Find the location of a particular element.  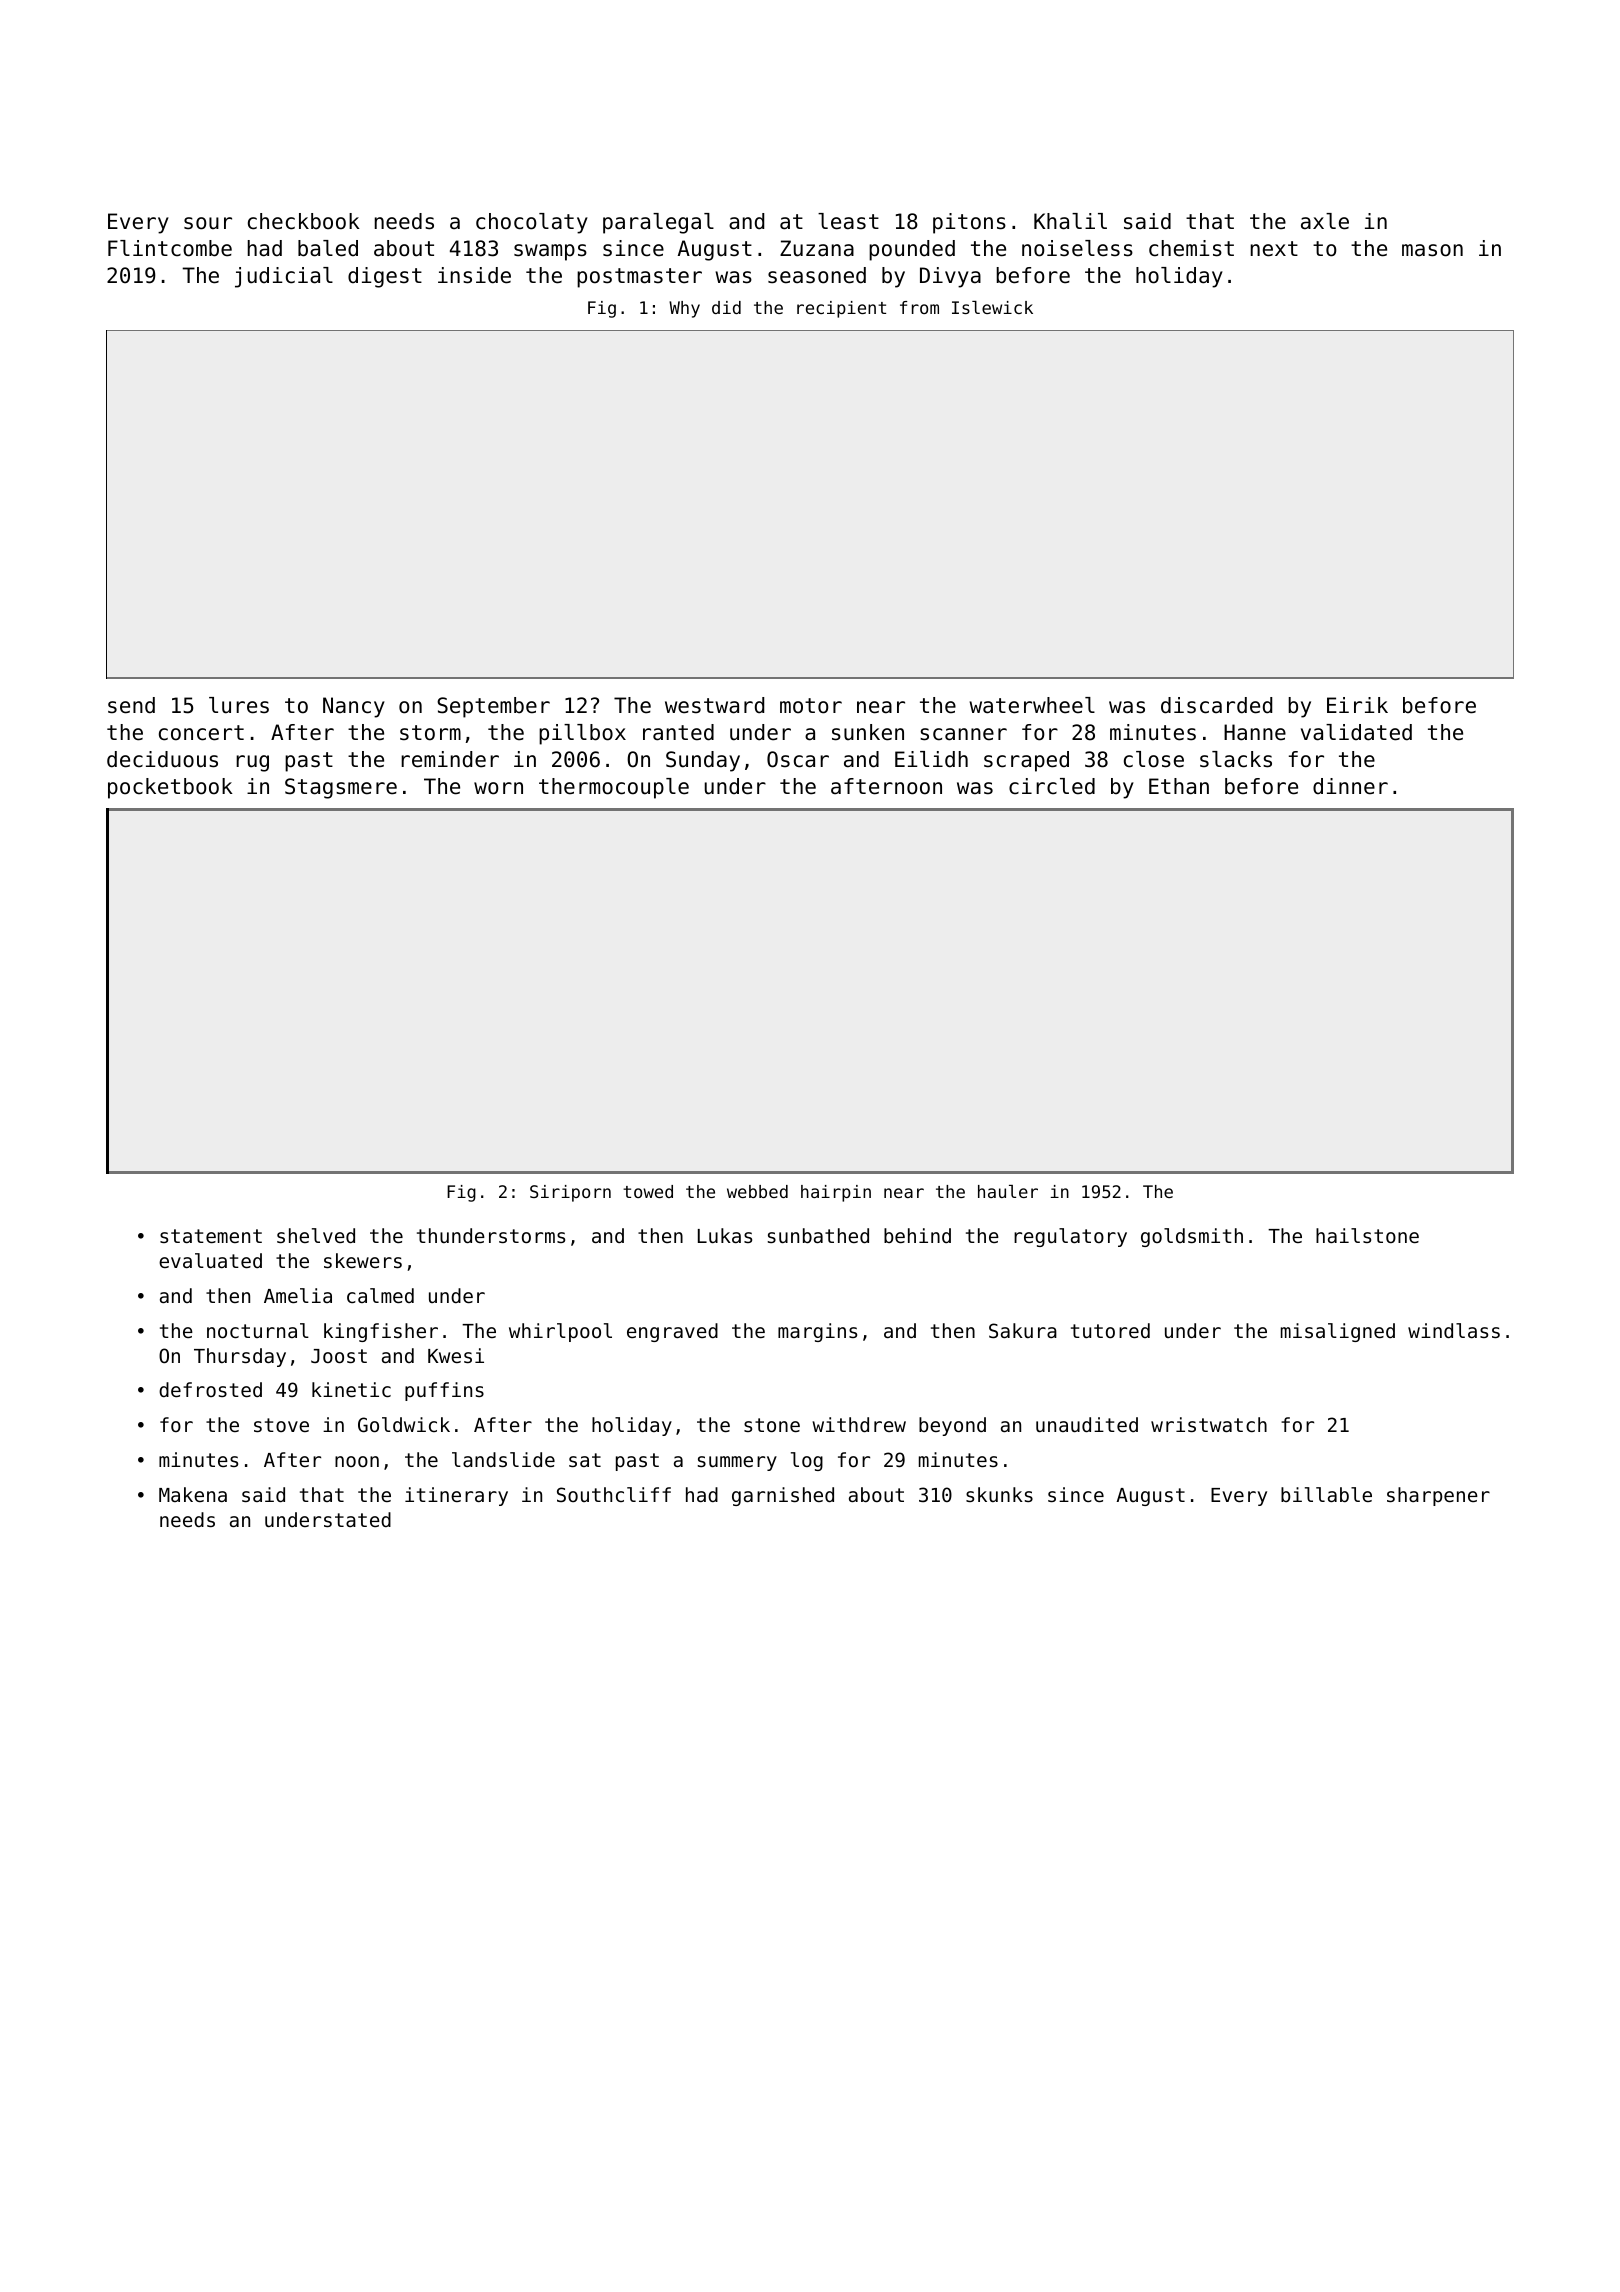

towed is located at coordinates (648, 1191).
